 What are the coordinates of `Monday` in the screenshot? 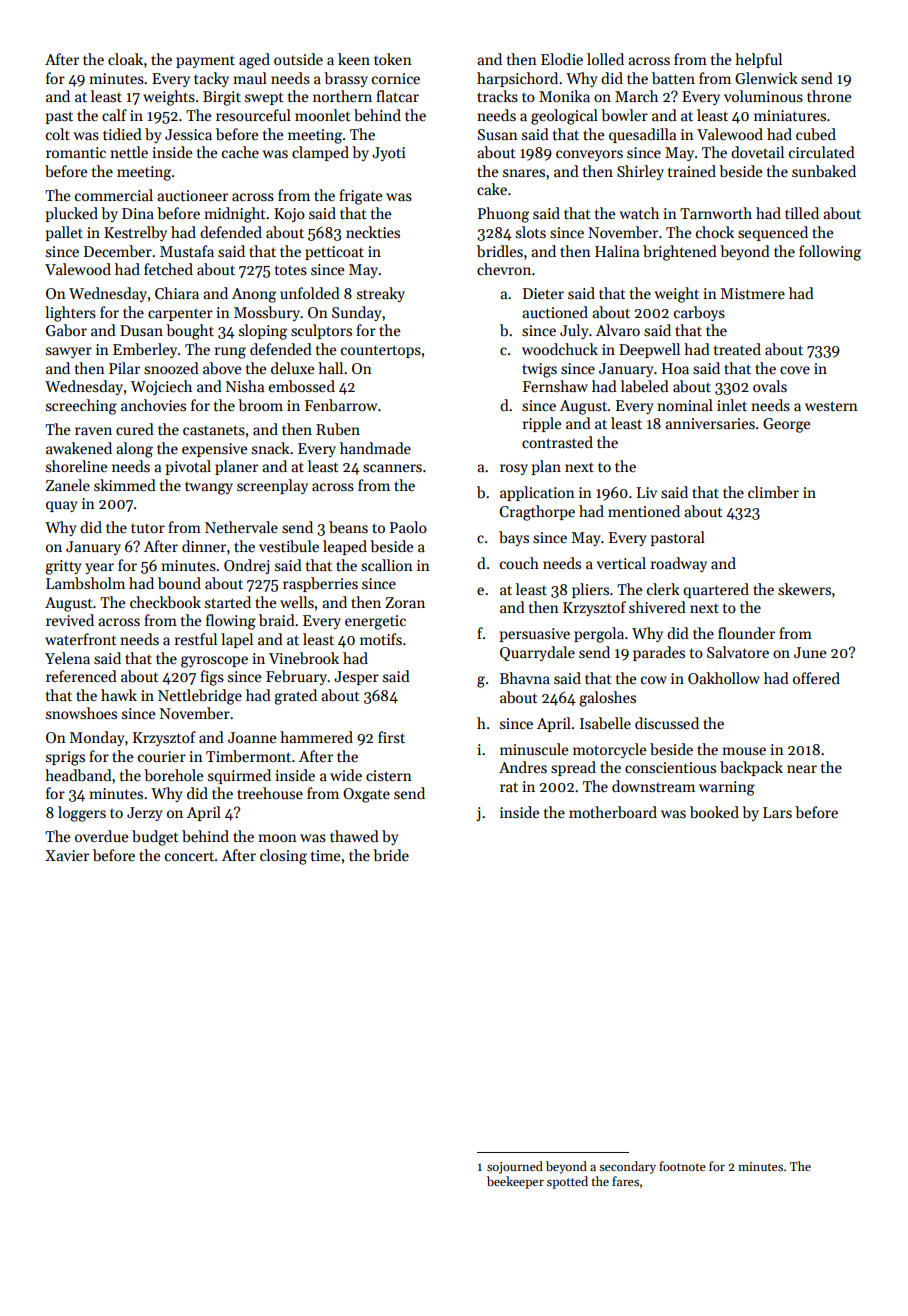 It's located at (97, 738).
